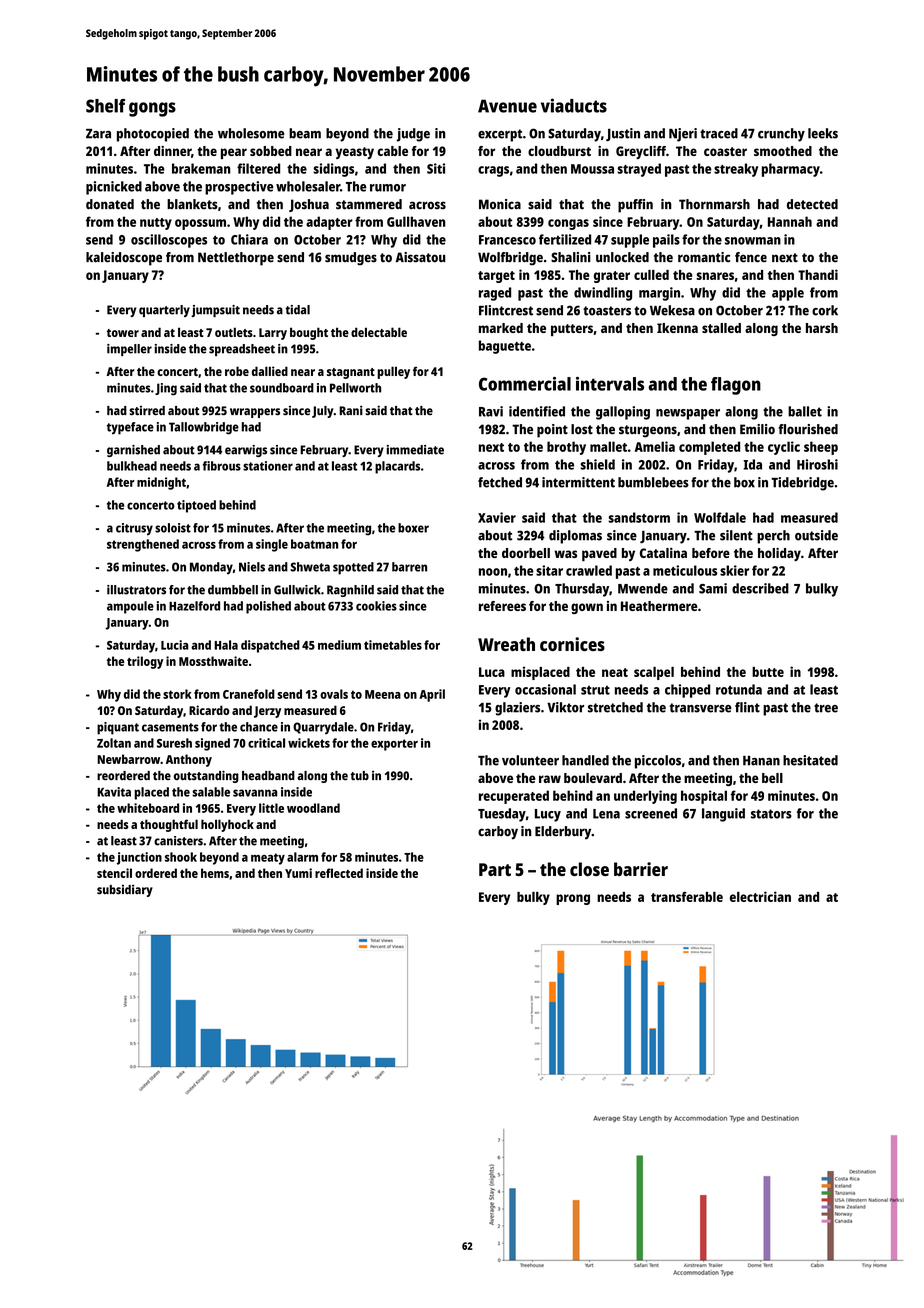 The width and height of the screenshot is (924, 1308). Describe the element at coordinates (725, 151) in the screenshot. I see `coaster` at that location.
